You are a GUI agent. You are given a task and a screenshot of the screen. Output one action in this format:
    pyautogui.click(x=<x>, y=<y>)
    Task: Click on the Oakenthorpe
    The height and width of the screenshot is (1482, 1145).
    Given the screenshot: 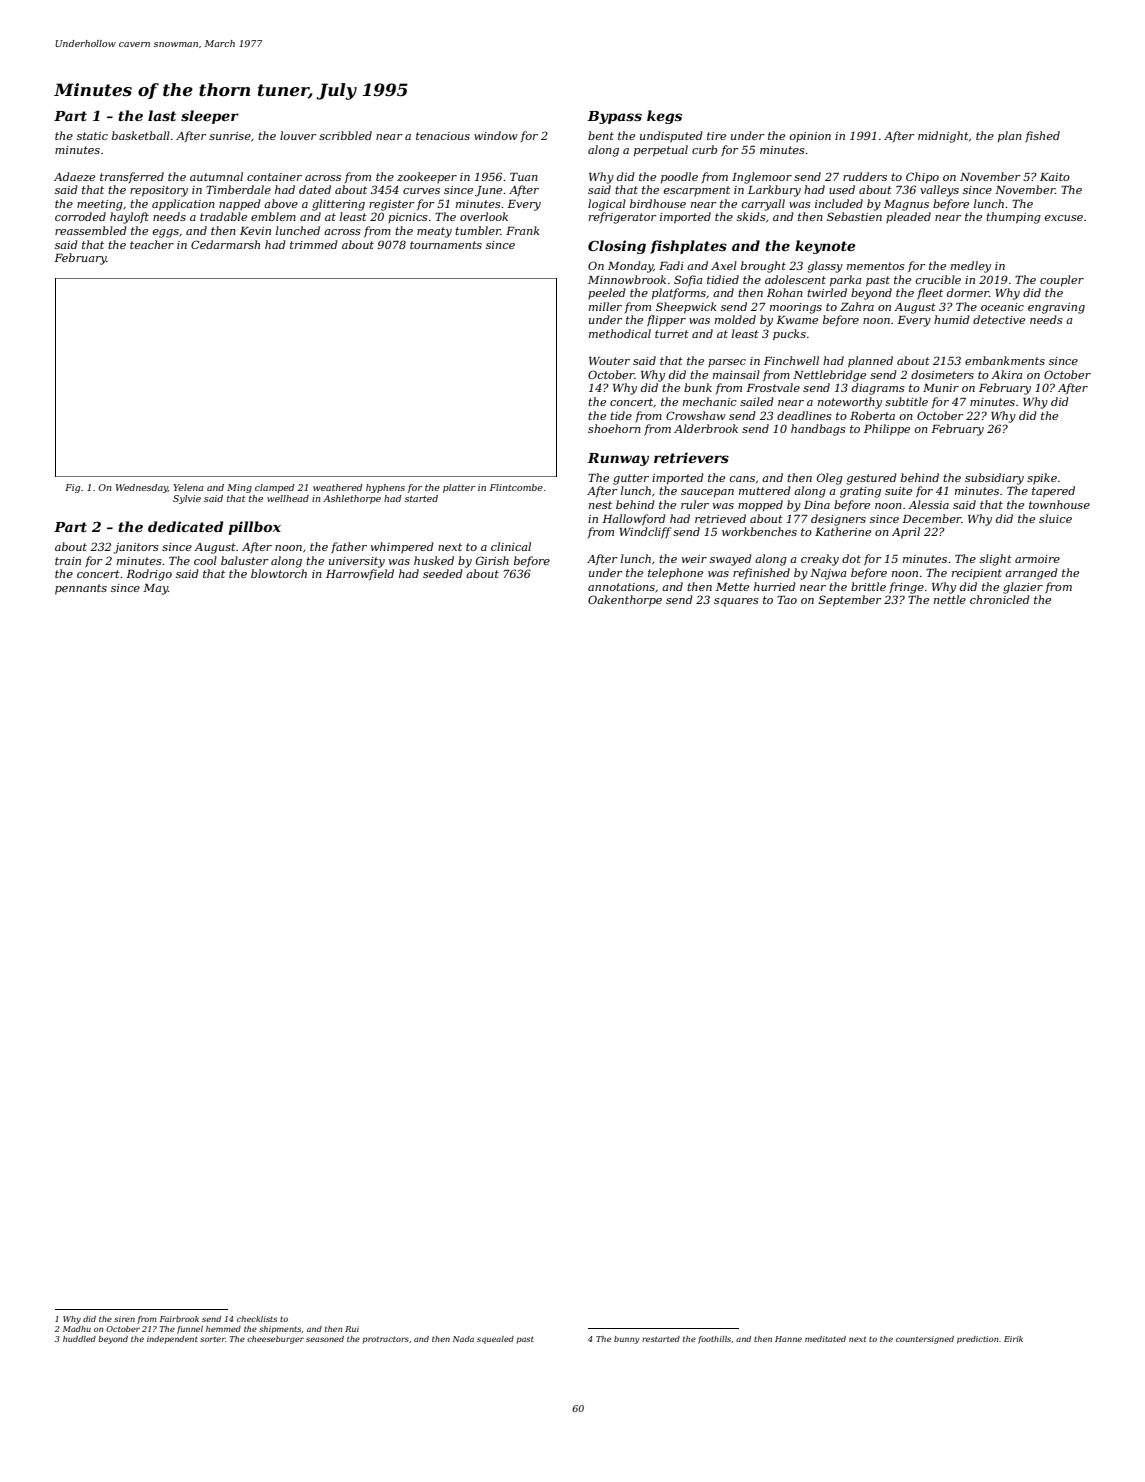 What is the action you would take?
    pyautogui.click(x=625, y=601)
